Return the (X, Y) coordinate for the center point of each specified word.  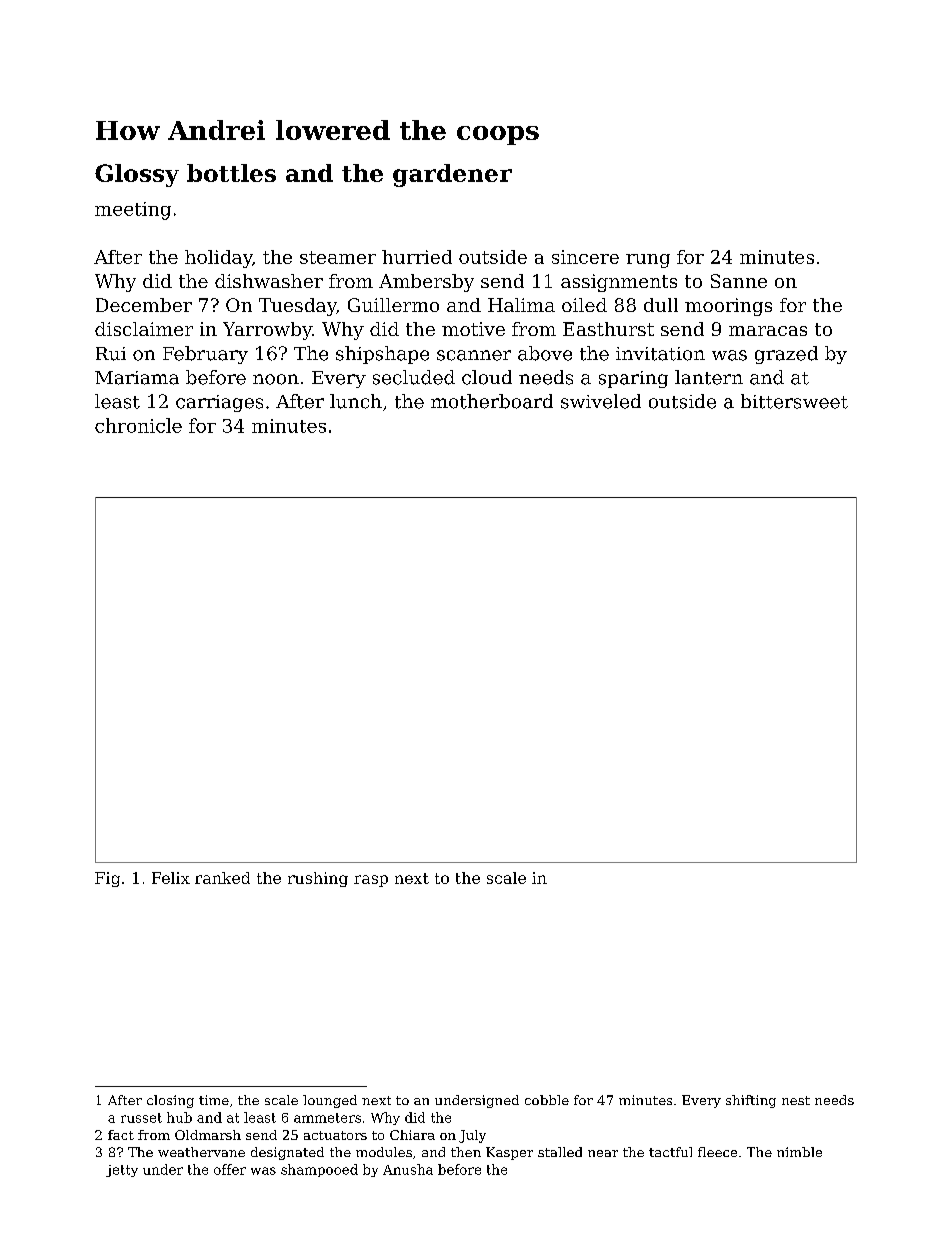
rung (648, 261)
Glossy (137, 175)
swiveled (601, 401)
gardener (452, 175)
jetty (122, 1171)
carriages (219, 403)
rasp (371, 881)
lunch (356, 401)
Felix (171, 878)
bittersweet (794, 401)
